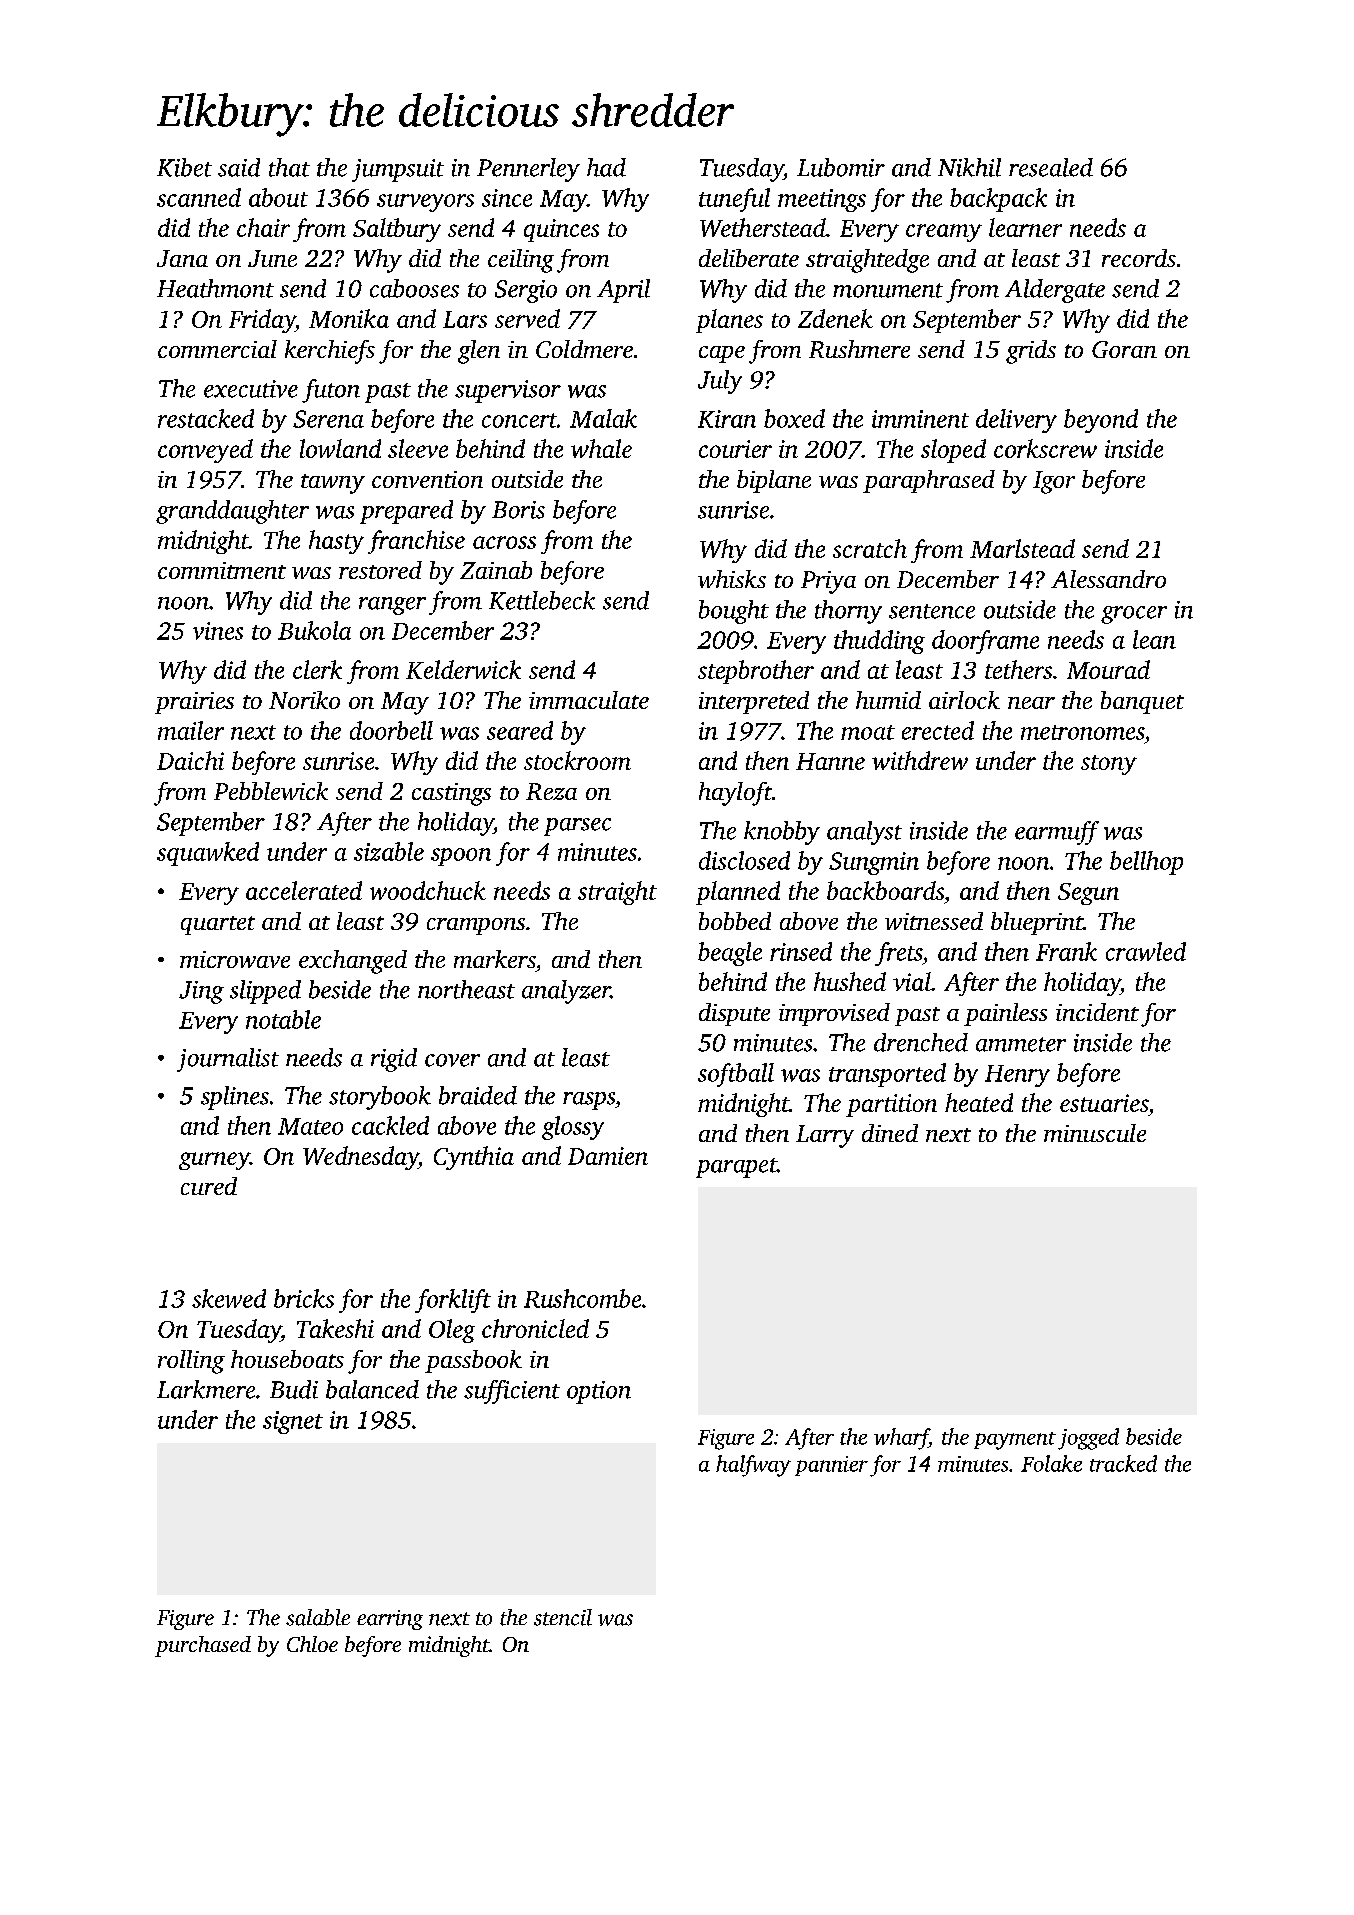 Image resolution: width=1354 pixels, height=1915 pixels. Describe the element at coordinates (969, 167) in the document. I see `Nikhil` at that location.
